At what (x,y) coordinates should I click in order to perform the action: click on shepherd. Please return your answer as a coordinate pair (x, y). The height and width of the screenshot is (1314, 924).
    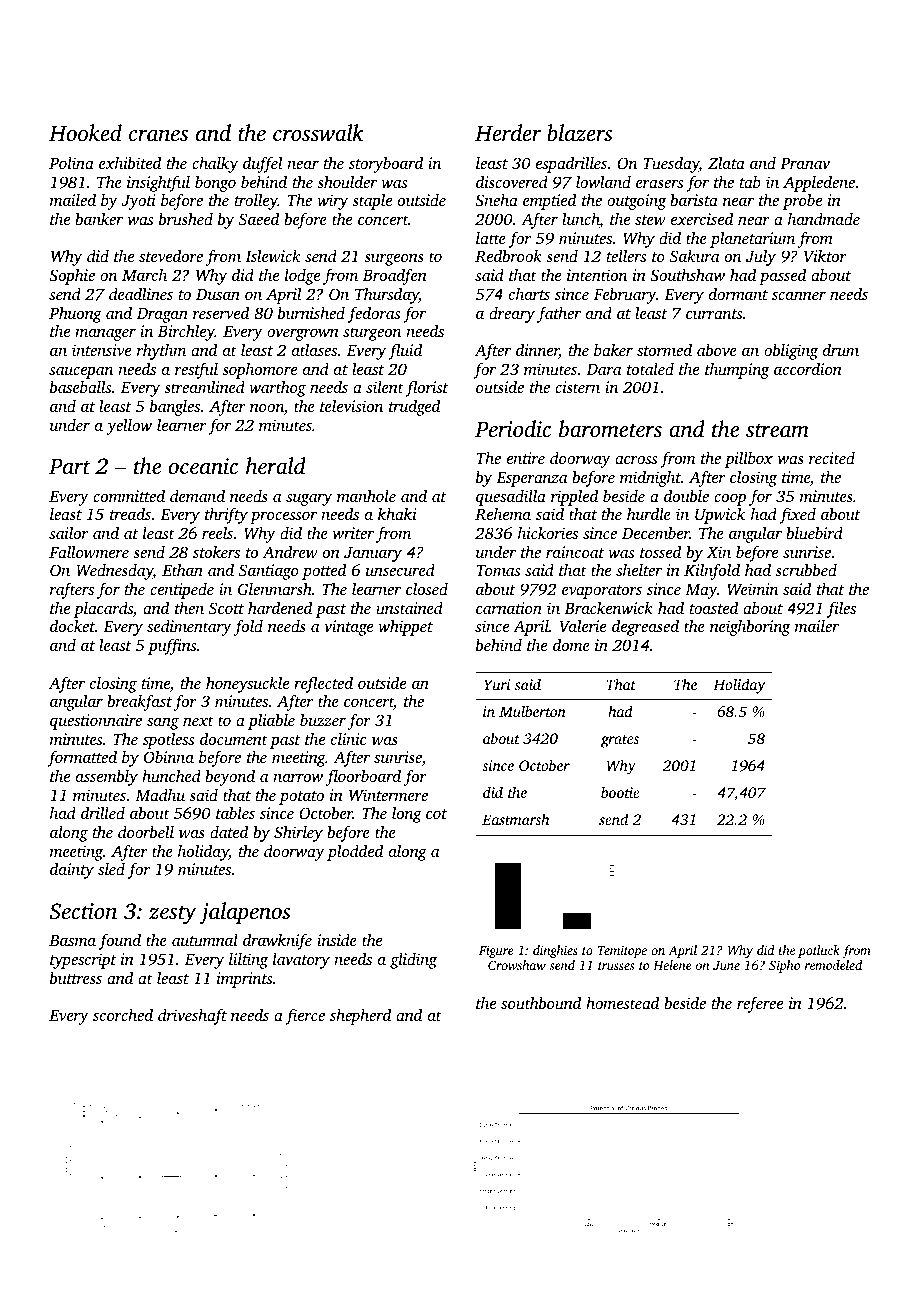
    Looking at the image, I should click on (360, 1016).
